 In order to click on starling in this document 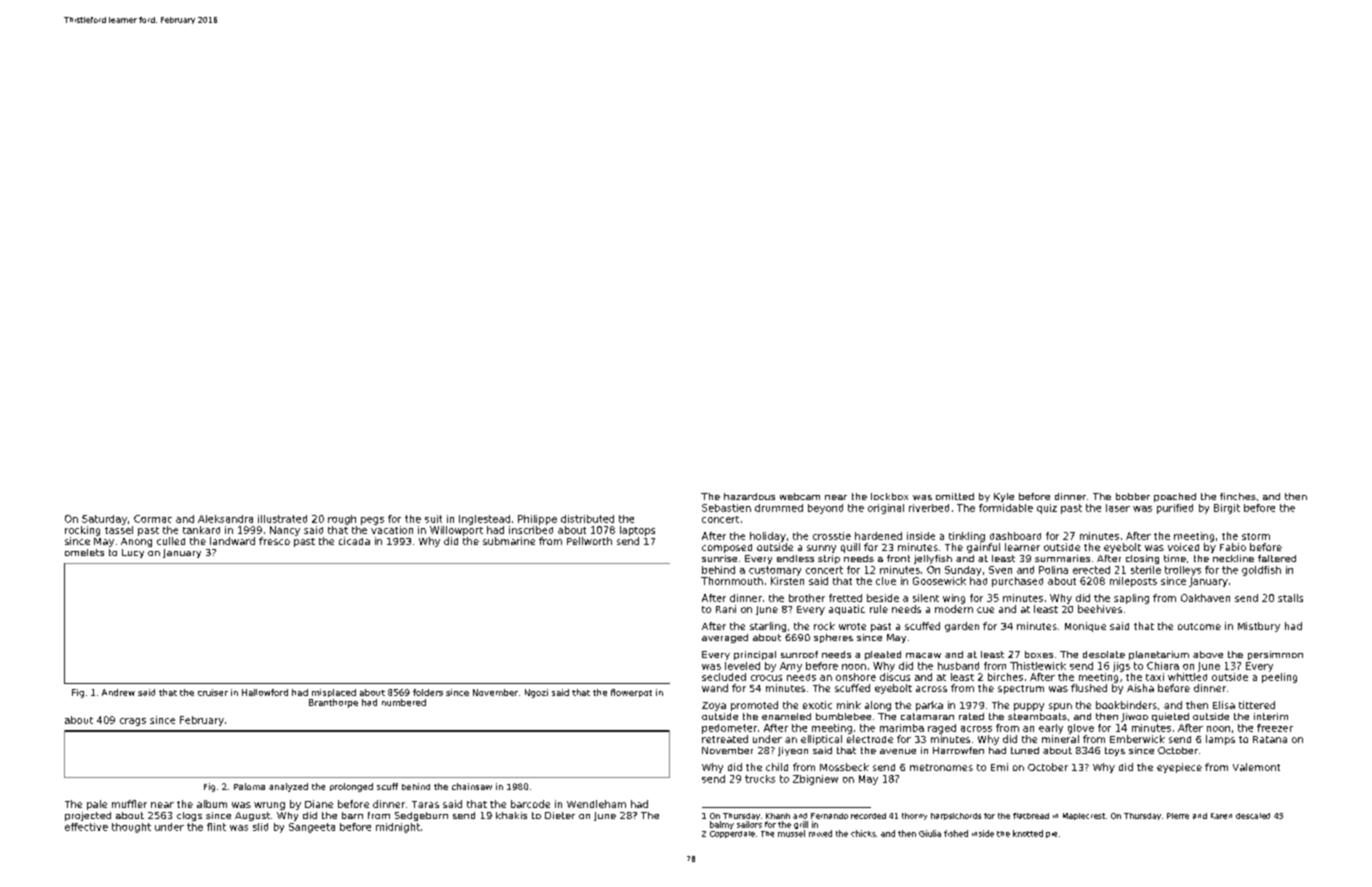, I will do `click(768, 627)`.
